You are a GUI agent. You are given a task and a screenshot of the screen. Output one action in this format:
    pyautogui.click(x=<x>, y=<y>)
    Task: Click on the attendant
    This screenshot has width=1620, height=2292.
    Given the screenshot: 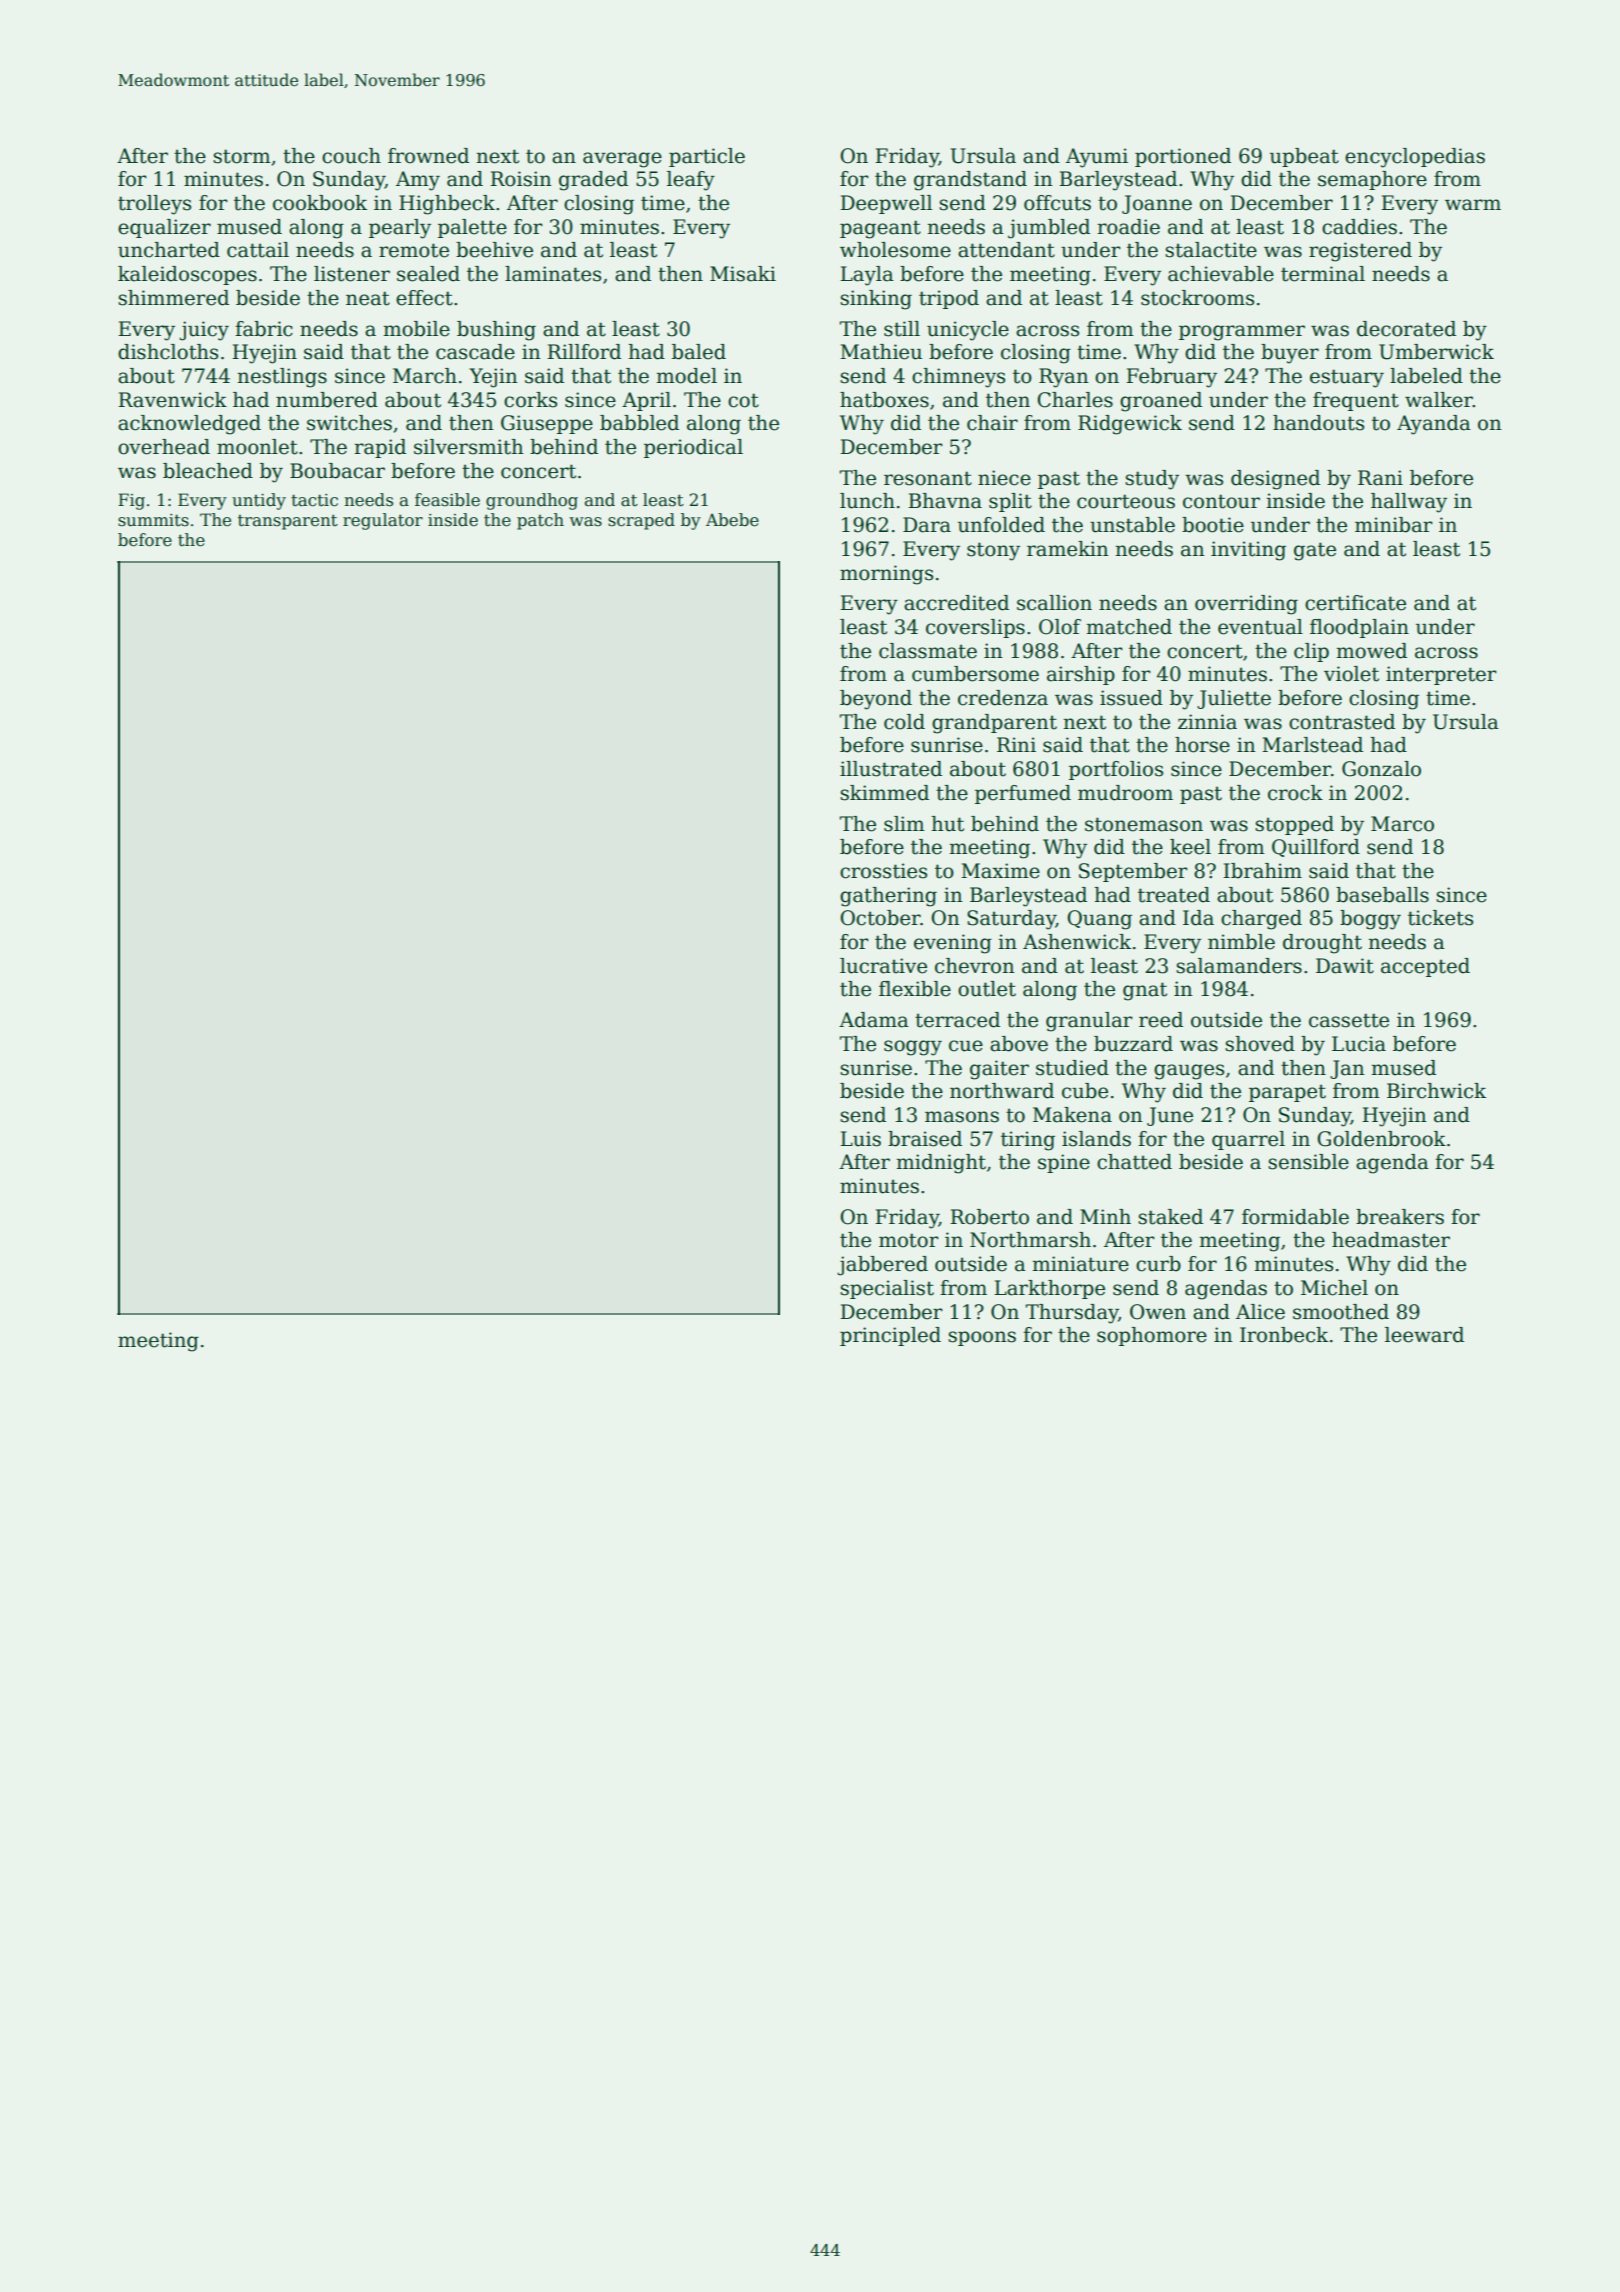 What is the action you would take?
    pyautogui.click(x=1006, y=250)
